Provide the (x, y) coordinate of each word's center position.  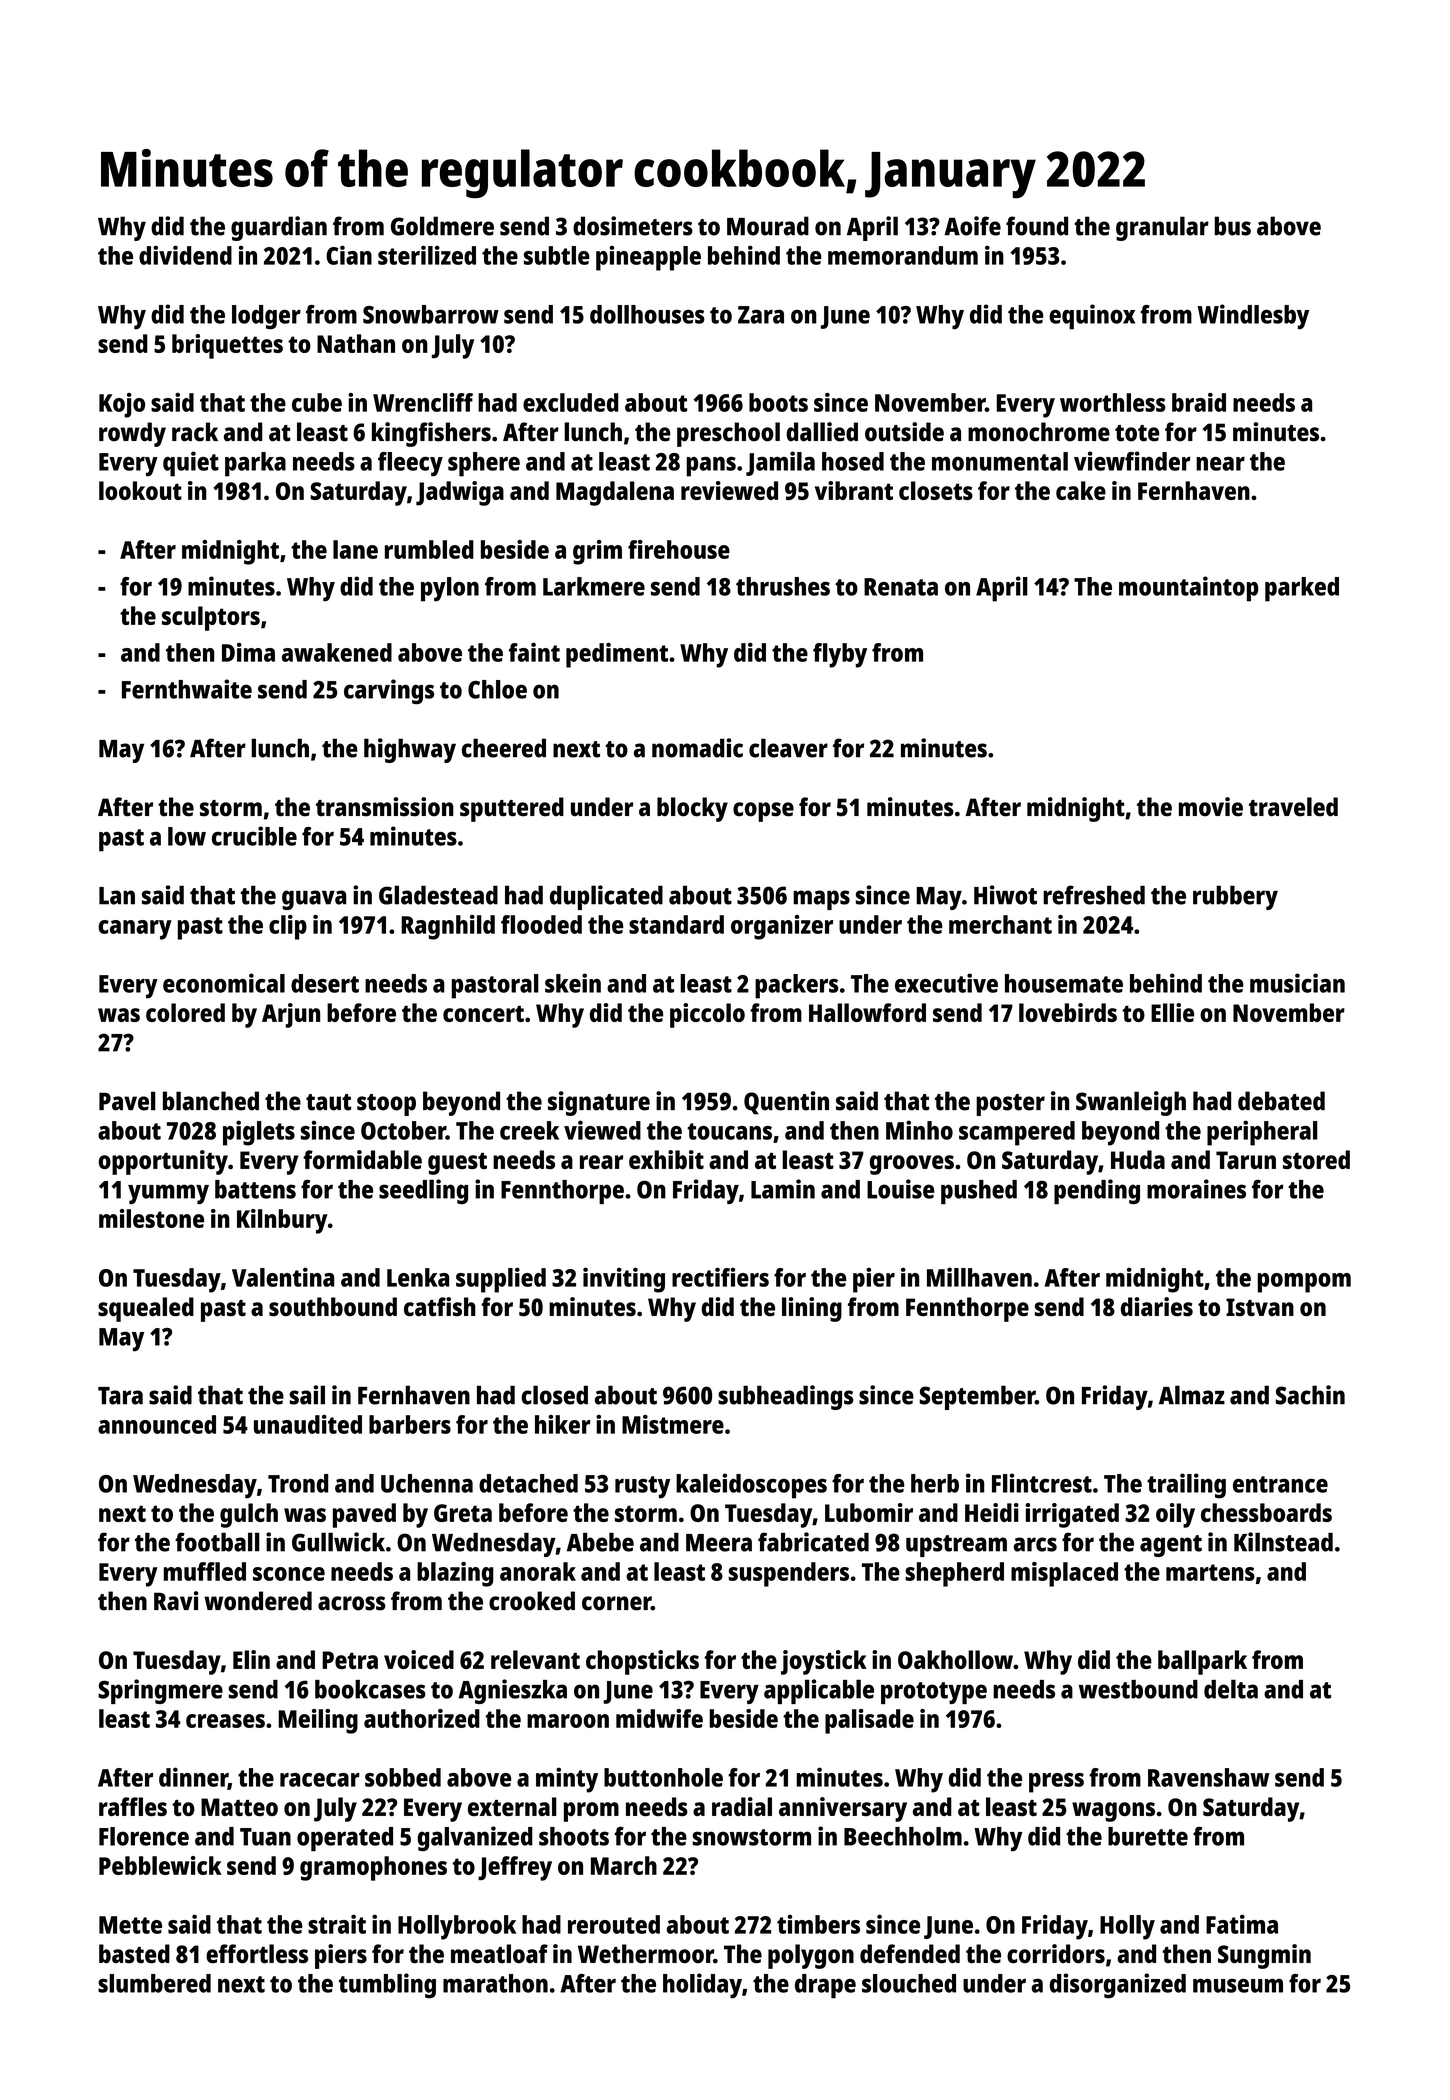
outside (904, 432)
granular (1162, 228)
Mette (130, 1925)
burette (1148, 1836)
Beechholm (903, 1836)
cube (317, 402)
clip (288, 927)
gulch (249, 1515)
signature (599, 1103)
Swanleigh (1131, 1103)
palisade (869, 1721)
